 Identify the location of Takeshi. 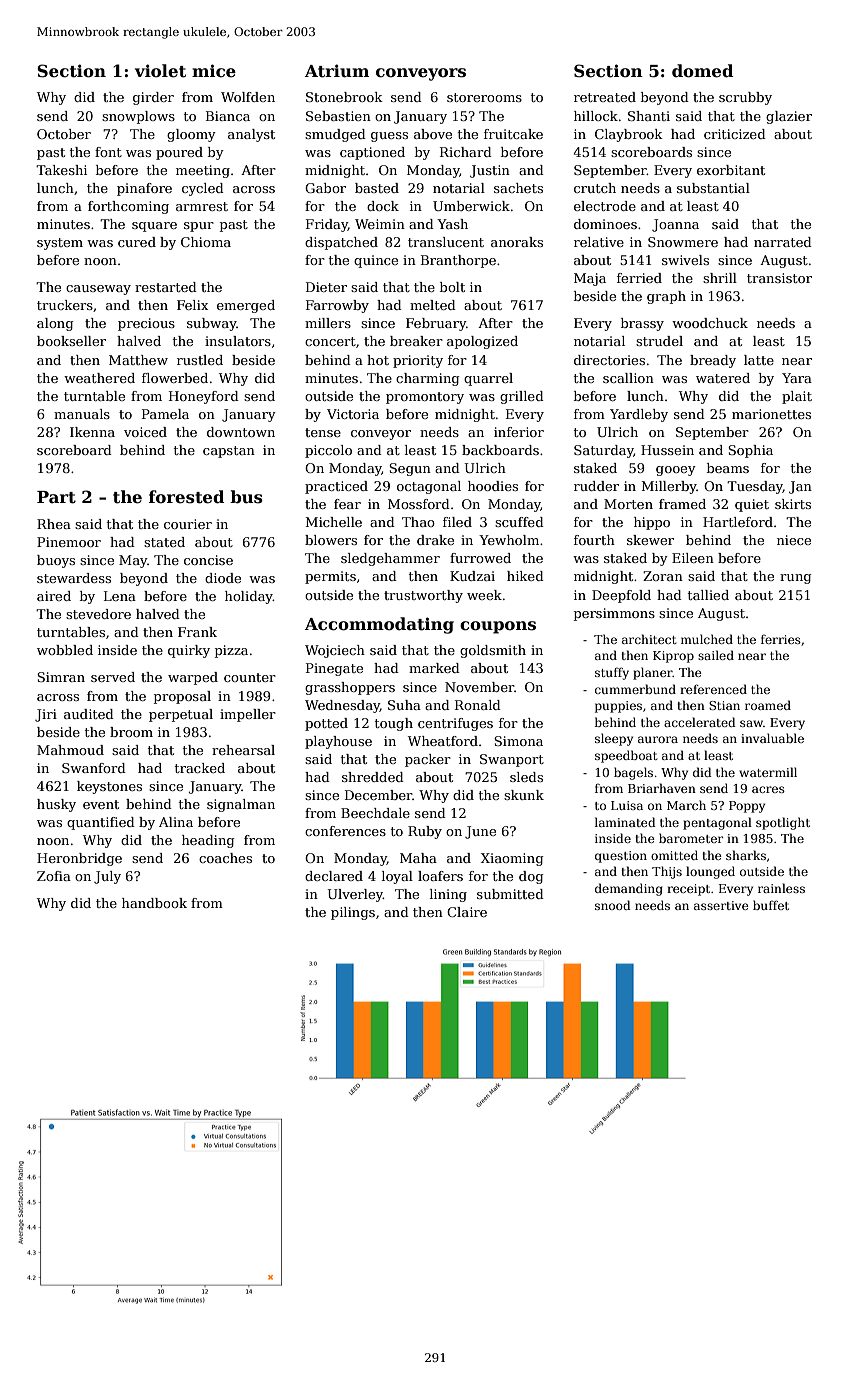
(61, 170).
